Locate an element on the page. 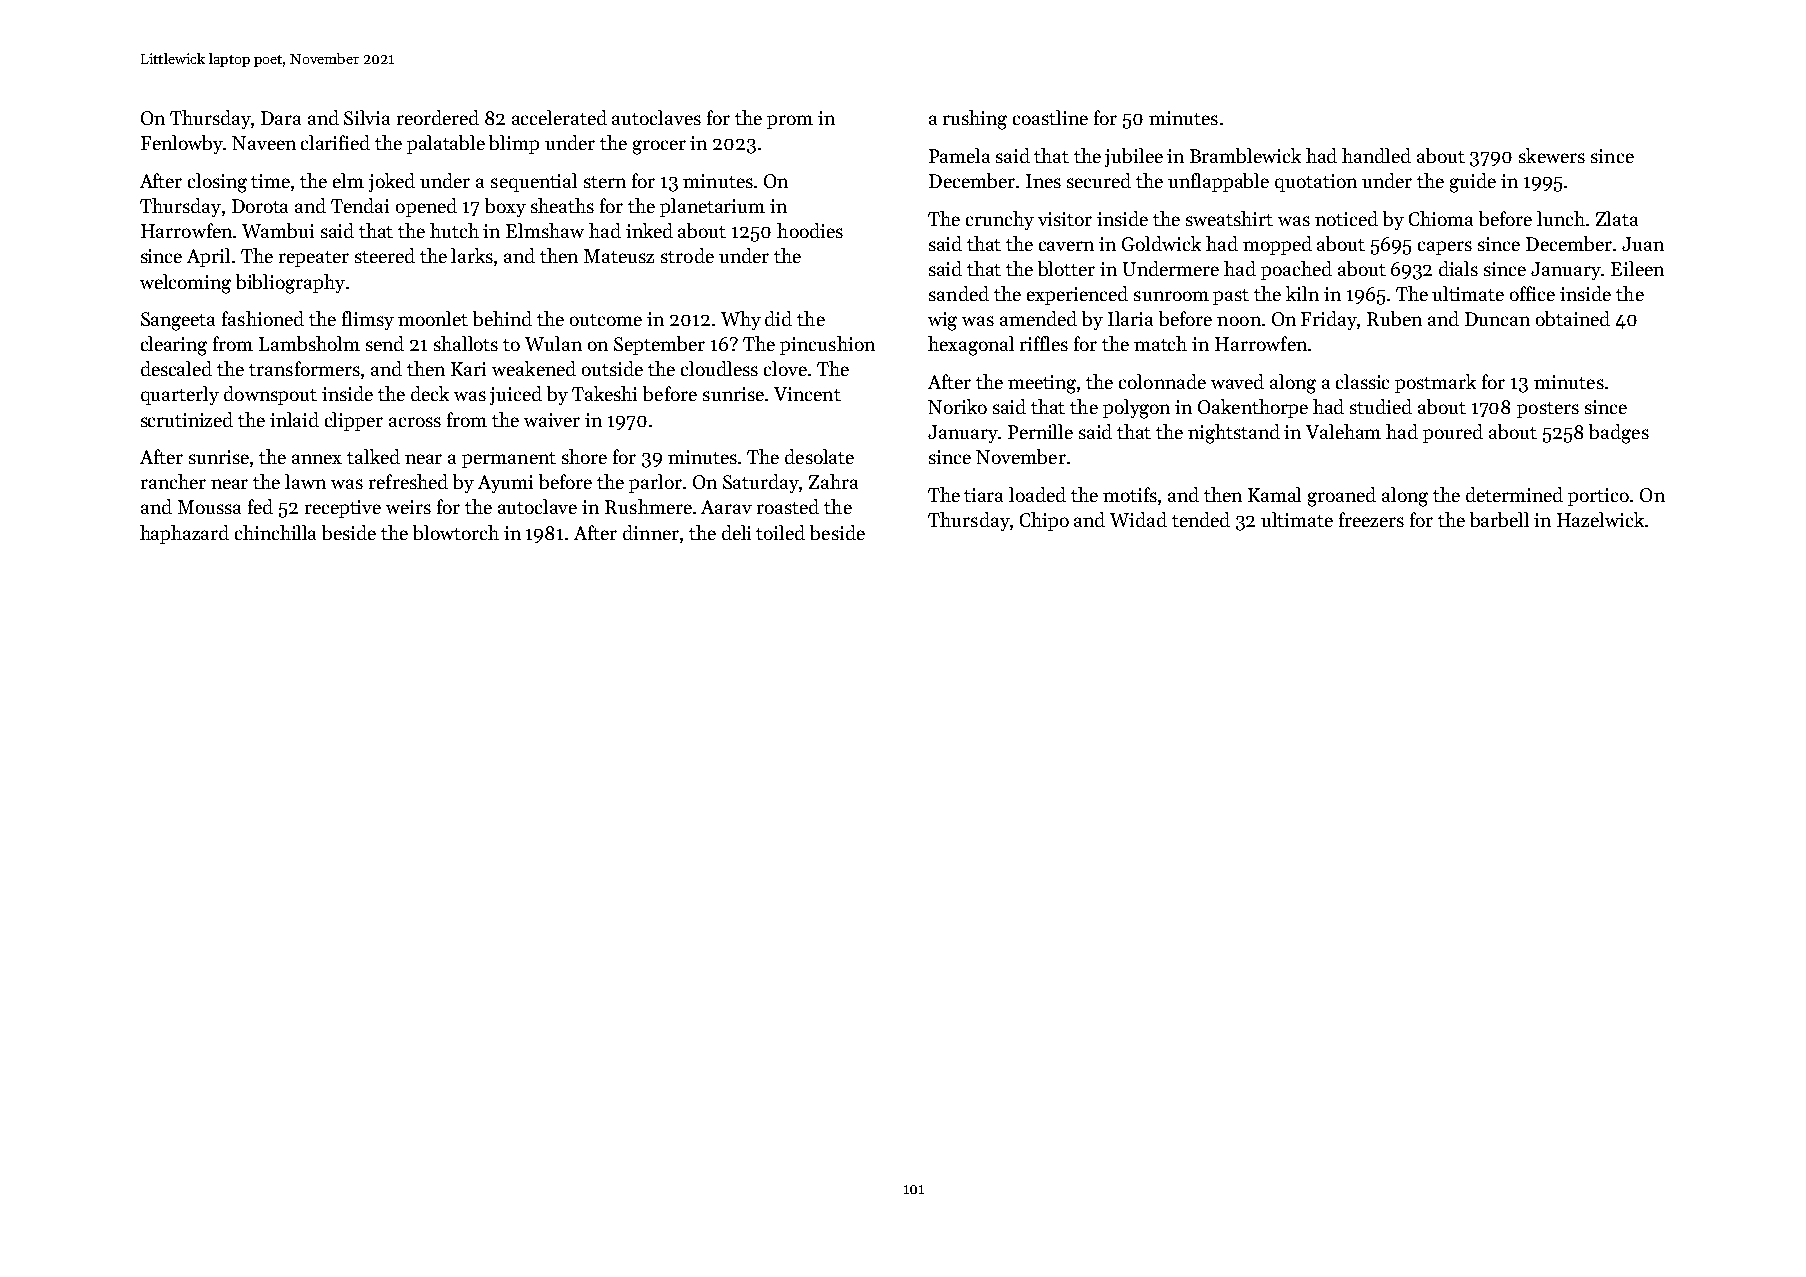  posters is located at coordinates (1548, 410).
